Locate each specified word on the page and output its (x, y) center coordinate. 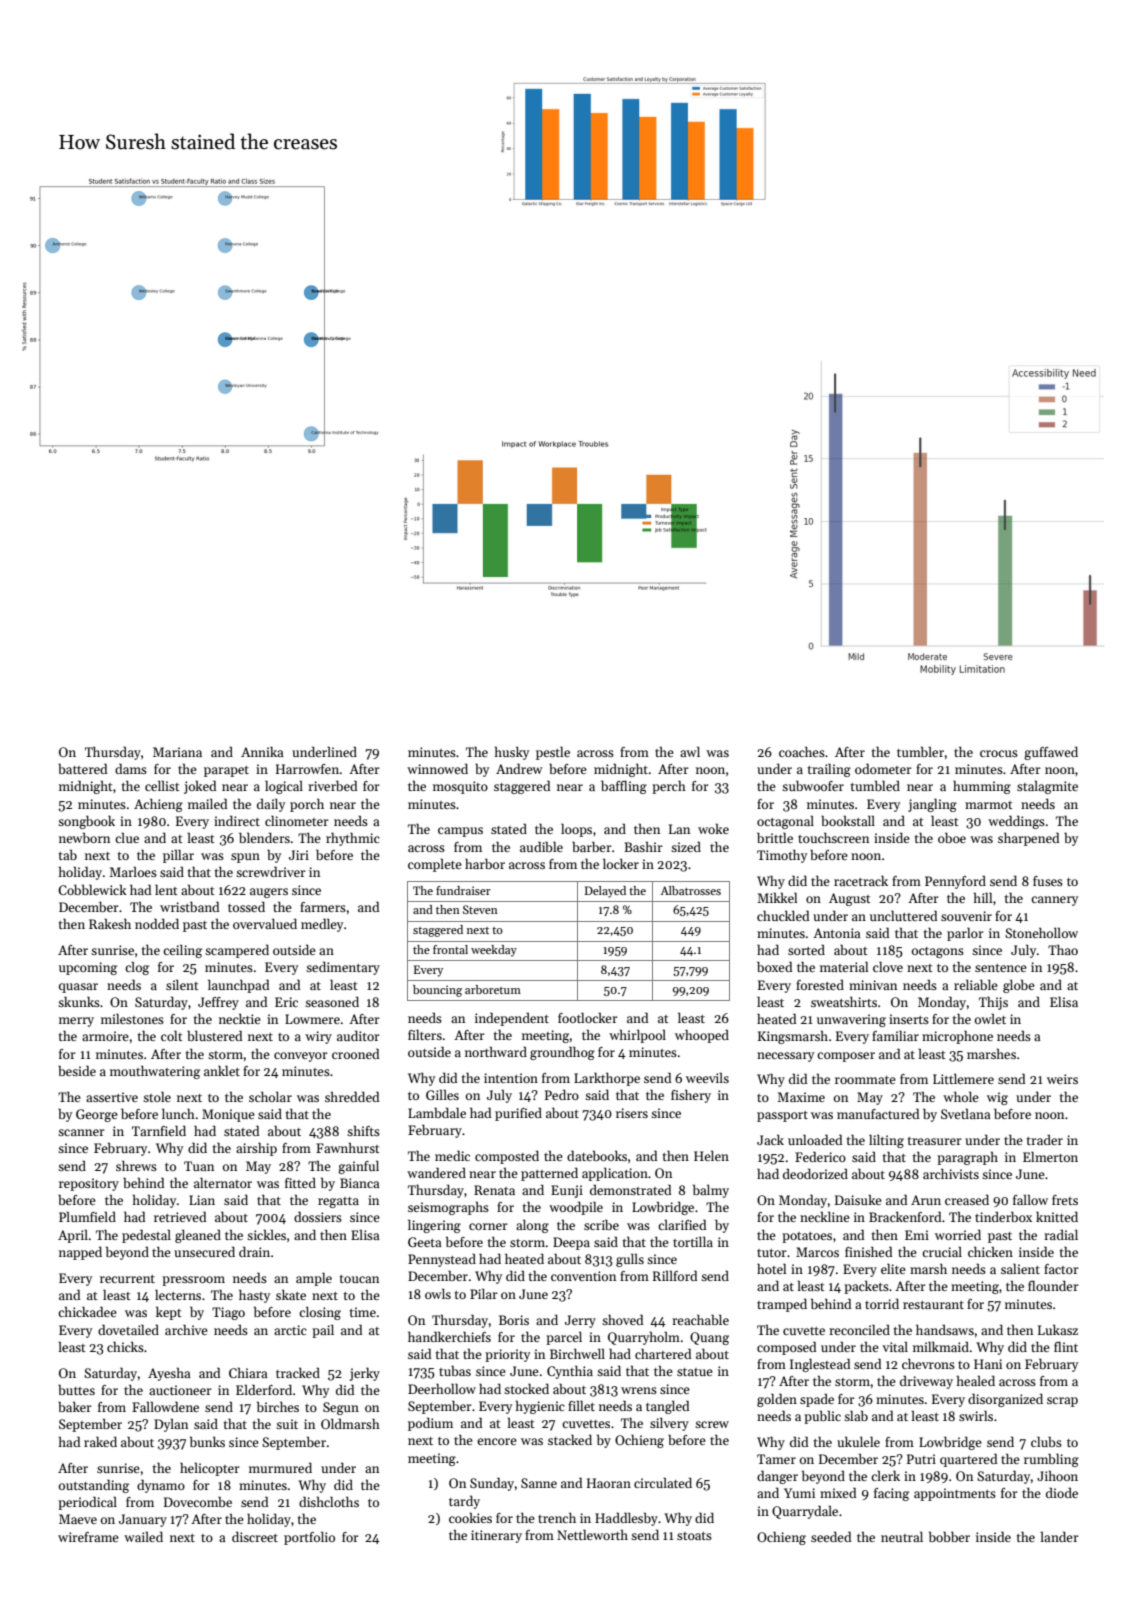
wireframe (88, 1537)
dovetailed (128, 1329)
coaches (802, 751)
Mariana (177, 752)
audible (541, 846)
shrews (136, 1165)
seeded (831, 1536)
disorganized (1005, 1400)
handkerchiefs (449, 1336)
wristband (190, 906)
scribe (601, 1225)
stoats (694, 1536)
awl (690, 751)
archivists (951, 1173)
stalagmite (1047, 787)
